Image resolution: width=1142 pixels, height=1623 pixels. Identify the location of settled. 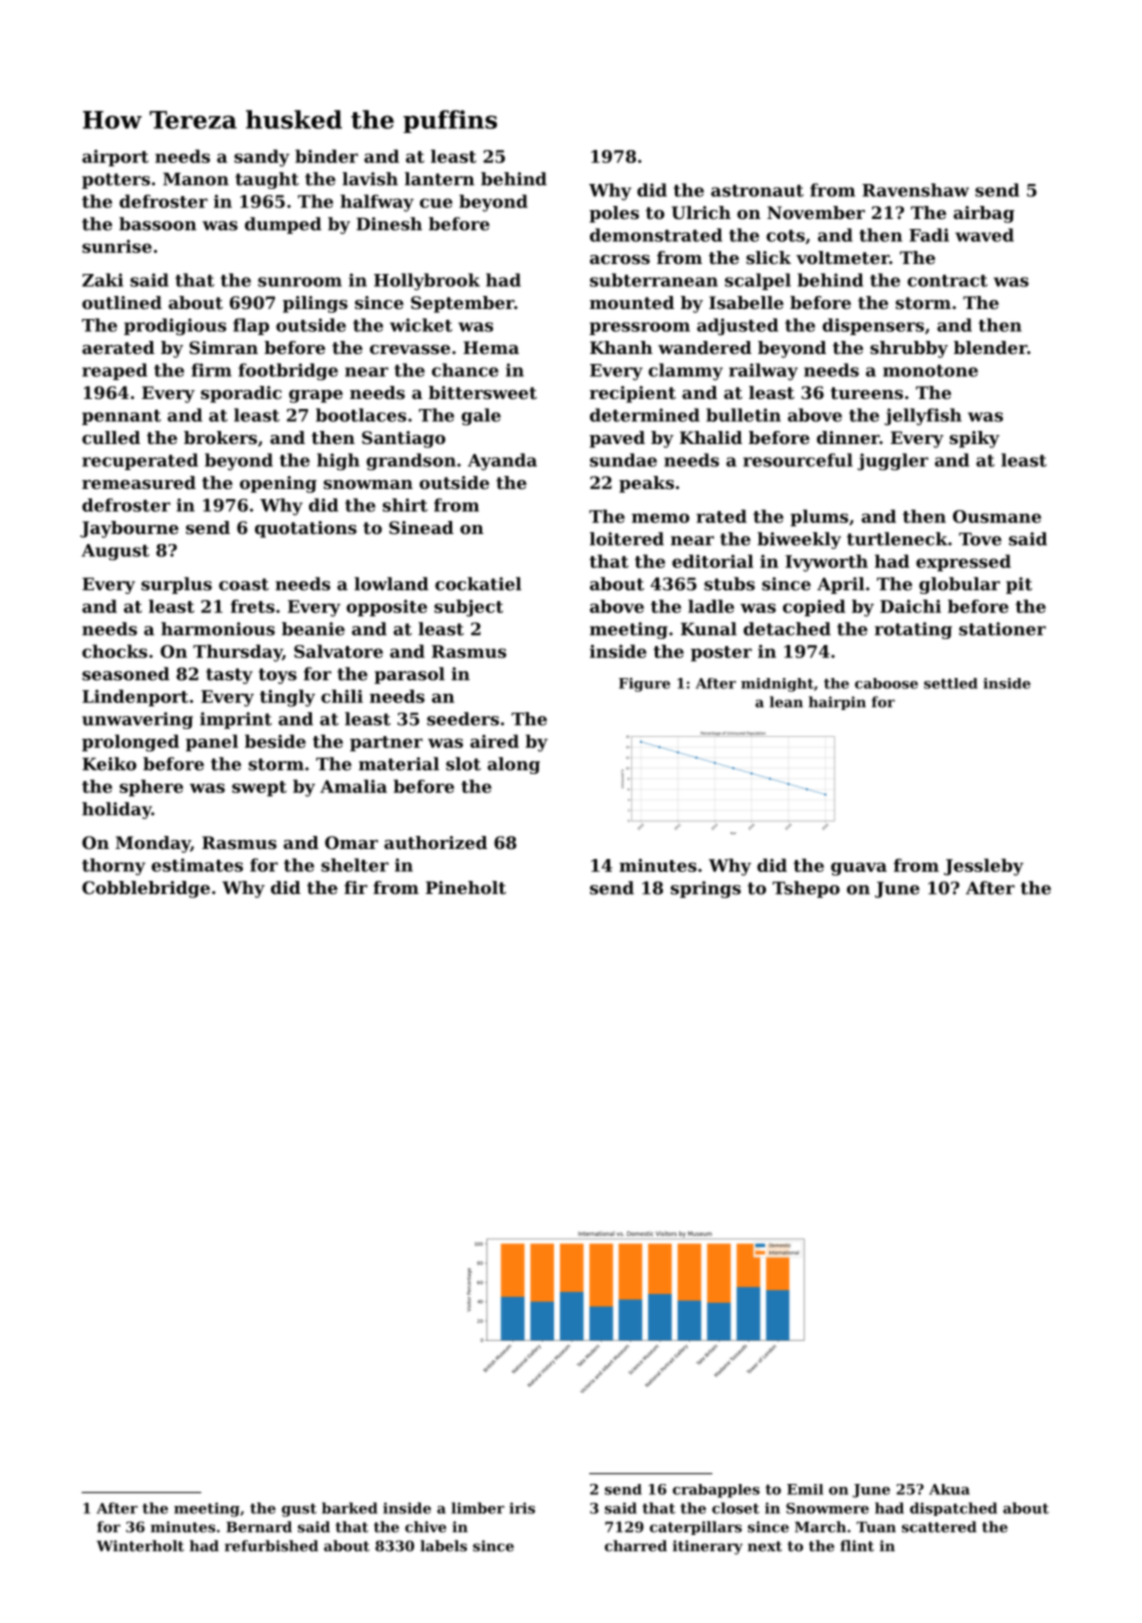
(951, 683).
